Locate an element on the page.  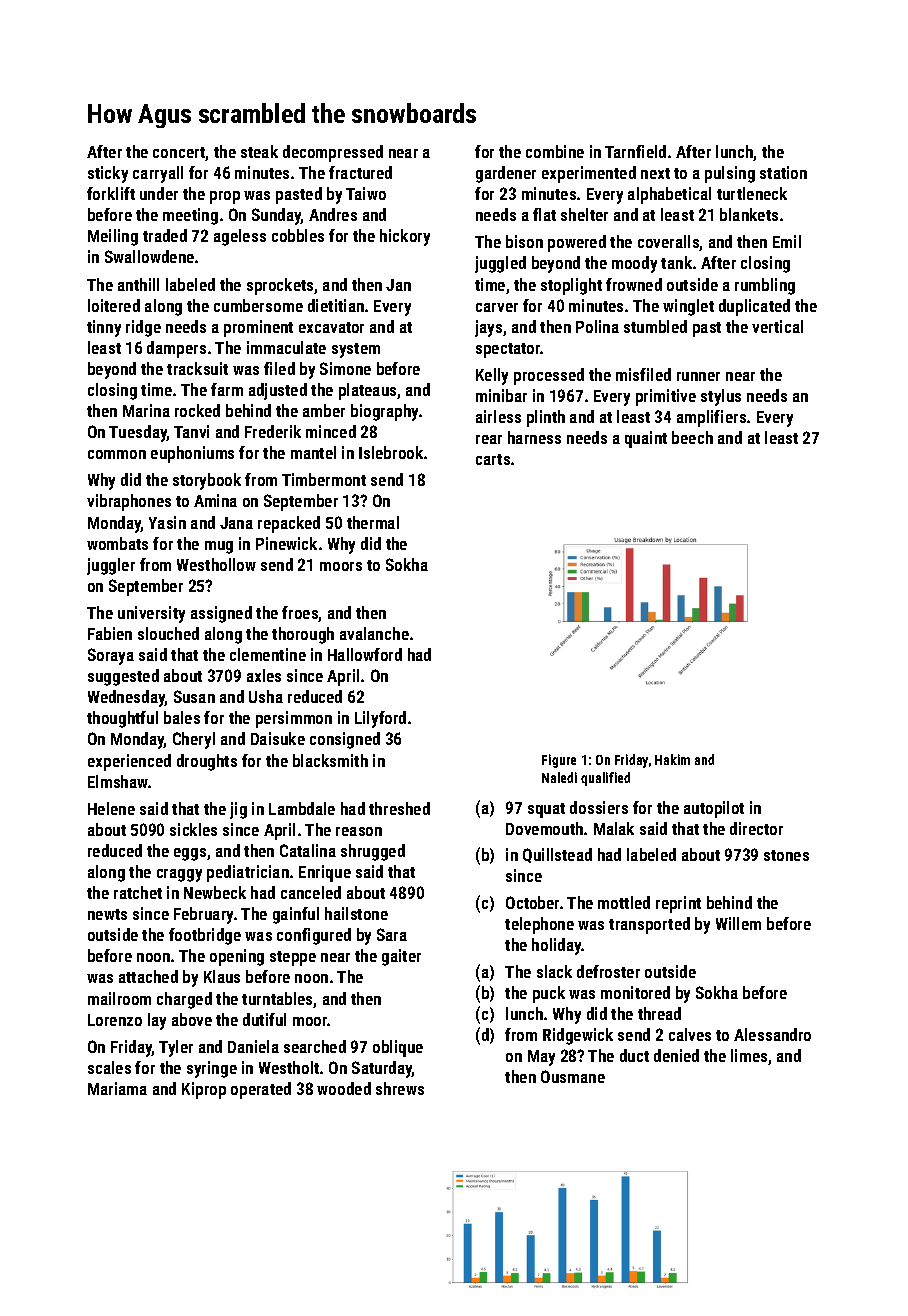
stones is located at coordinates (786, 855).
